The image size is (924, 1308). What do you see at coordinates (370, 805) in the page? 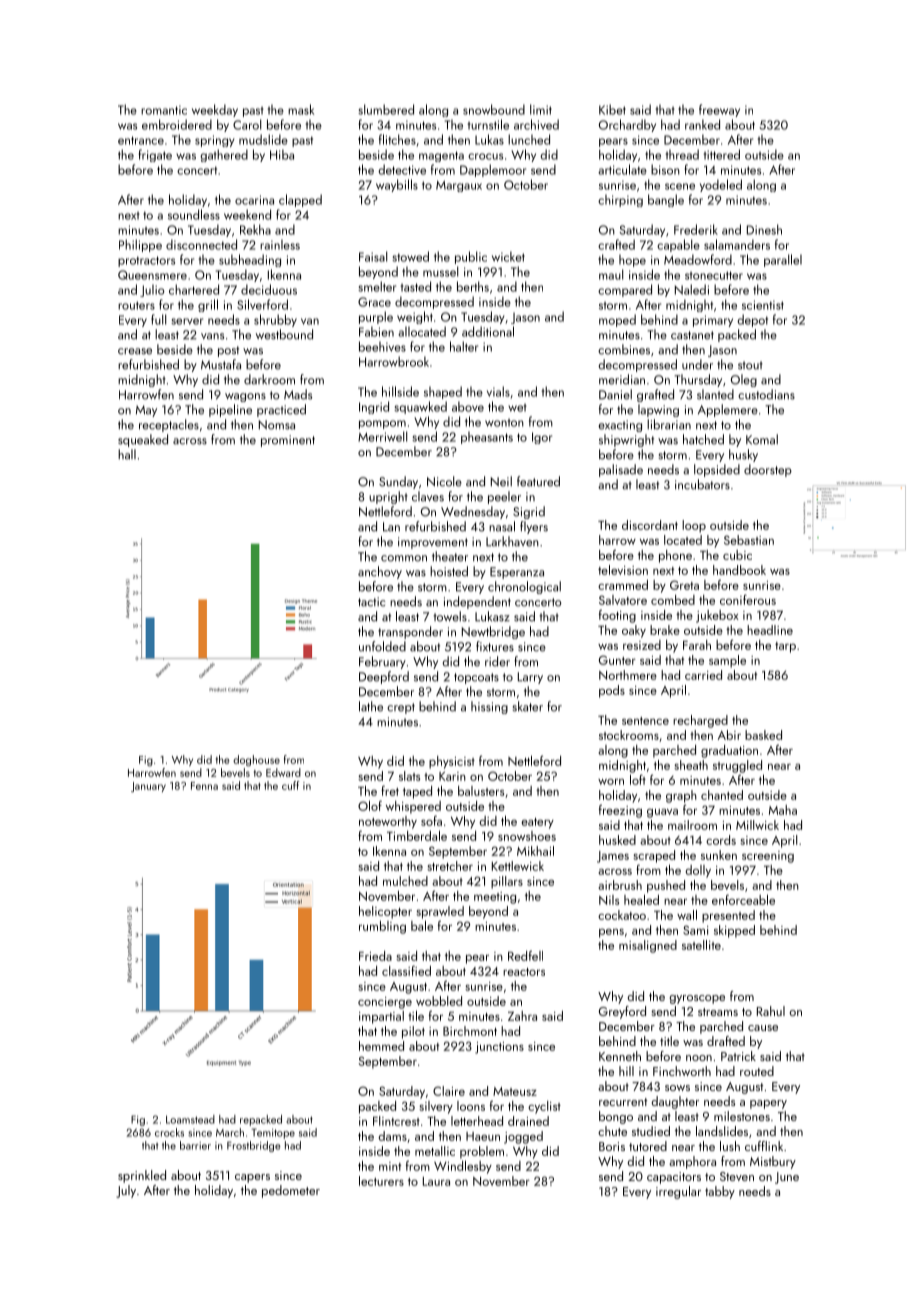
I see `Olof` at bounding box center [370, 805].
